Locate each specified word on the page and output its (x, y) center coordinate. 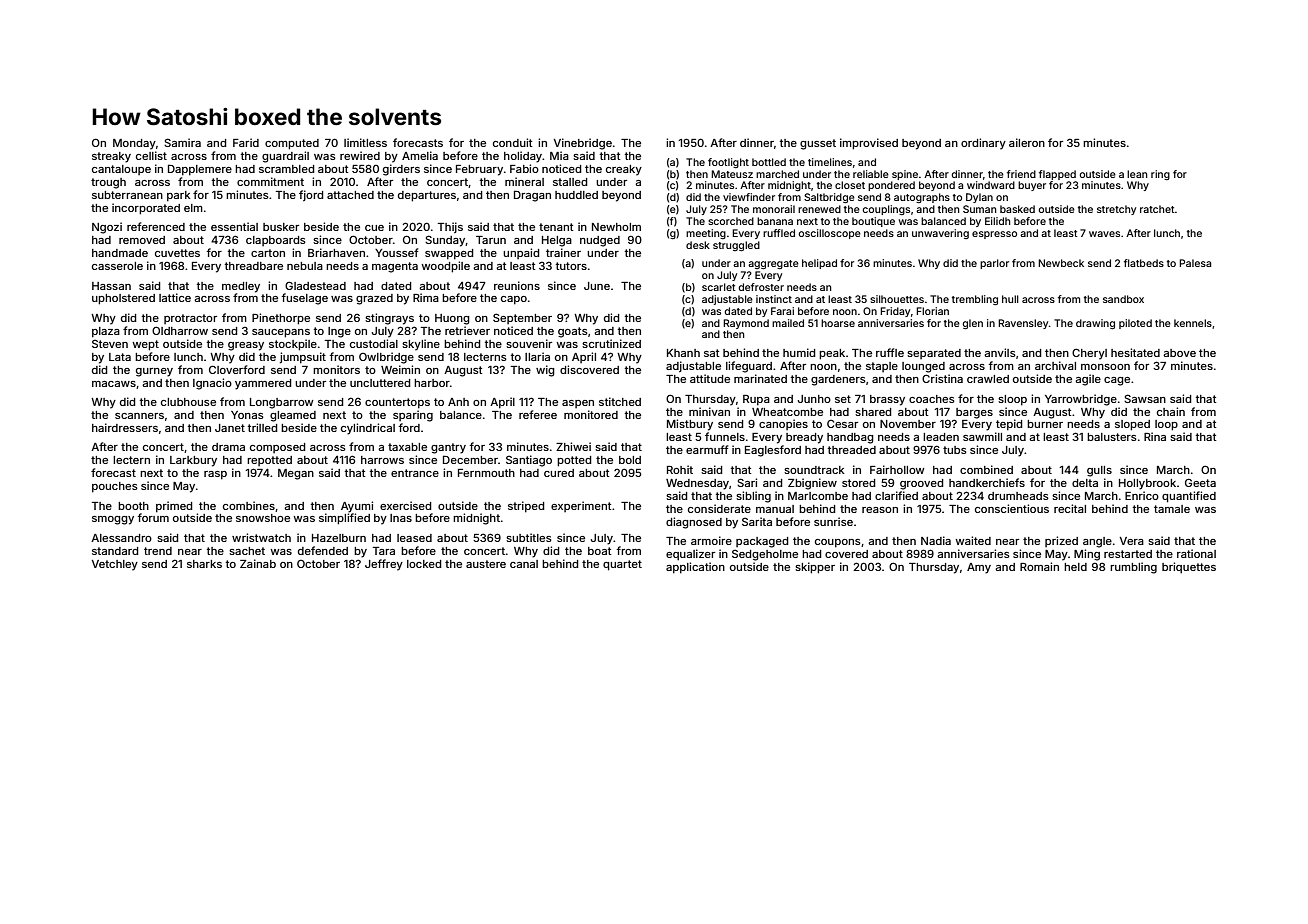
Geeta (1200, 482)
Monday (134, 144)
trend (158, 551)
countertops (397, 403)
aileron (1027, 142)
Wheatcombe (787, 412)
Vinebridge (583, 144)
